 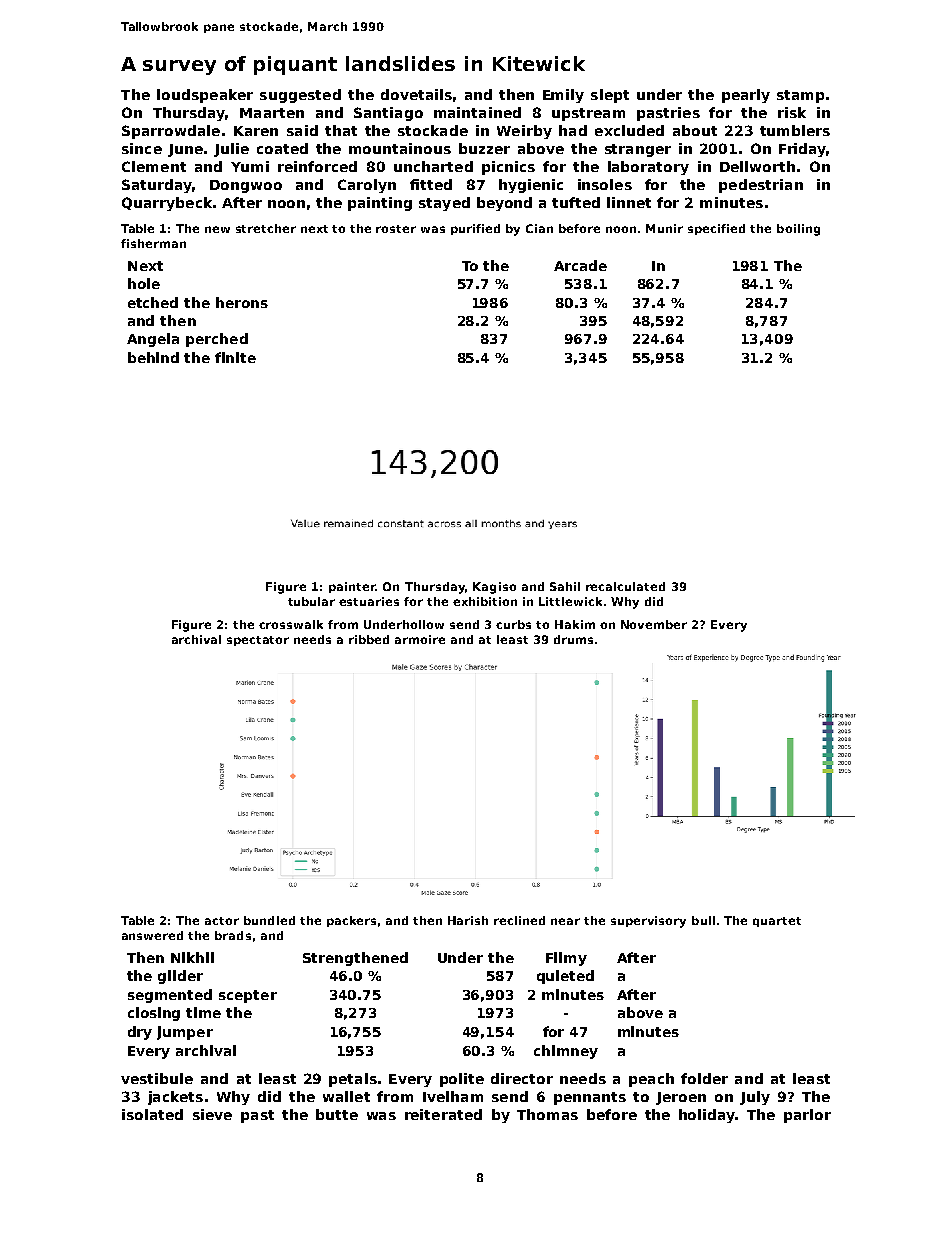 I want to click on suggested, so click(x=300, y=96).
